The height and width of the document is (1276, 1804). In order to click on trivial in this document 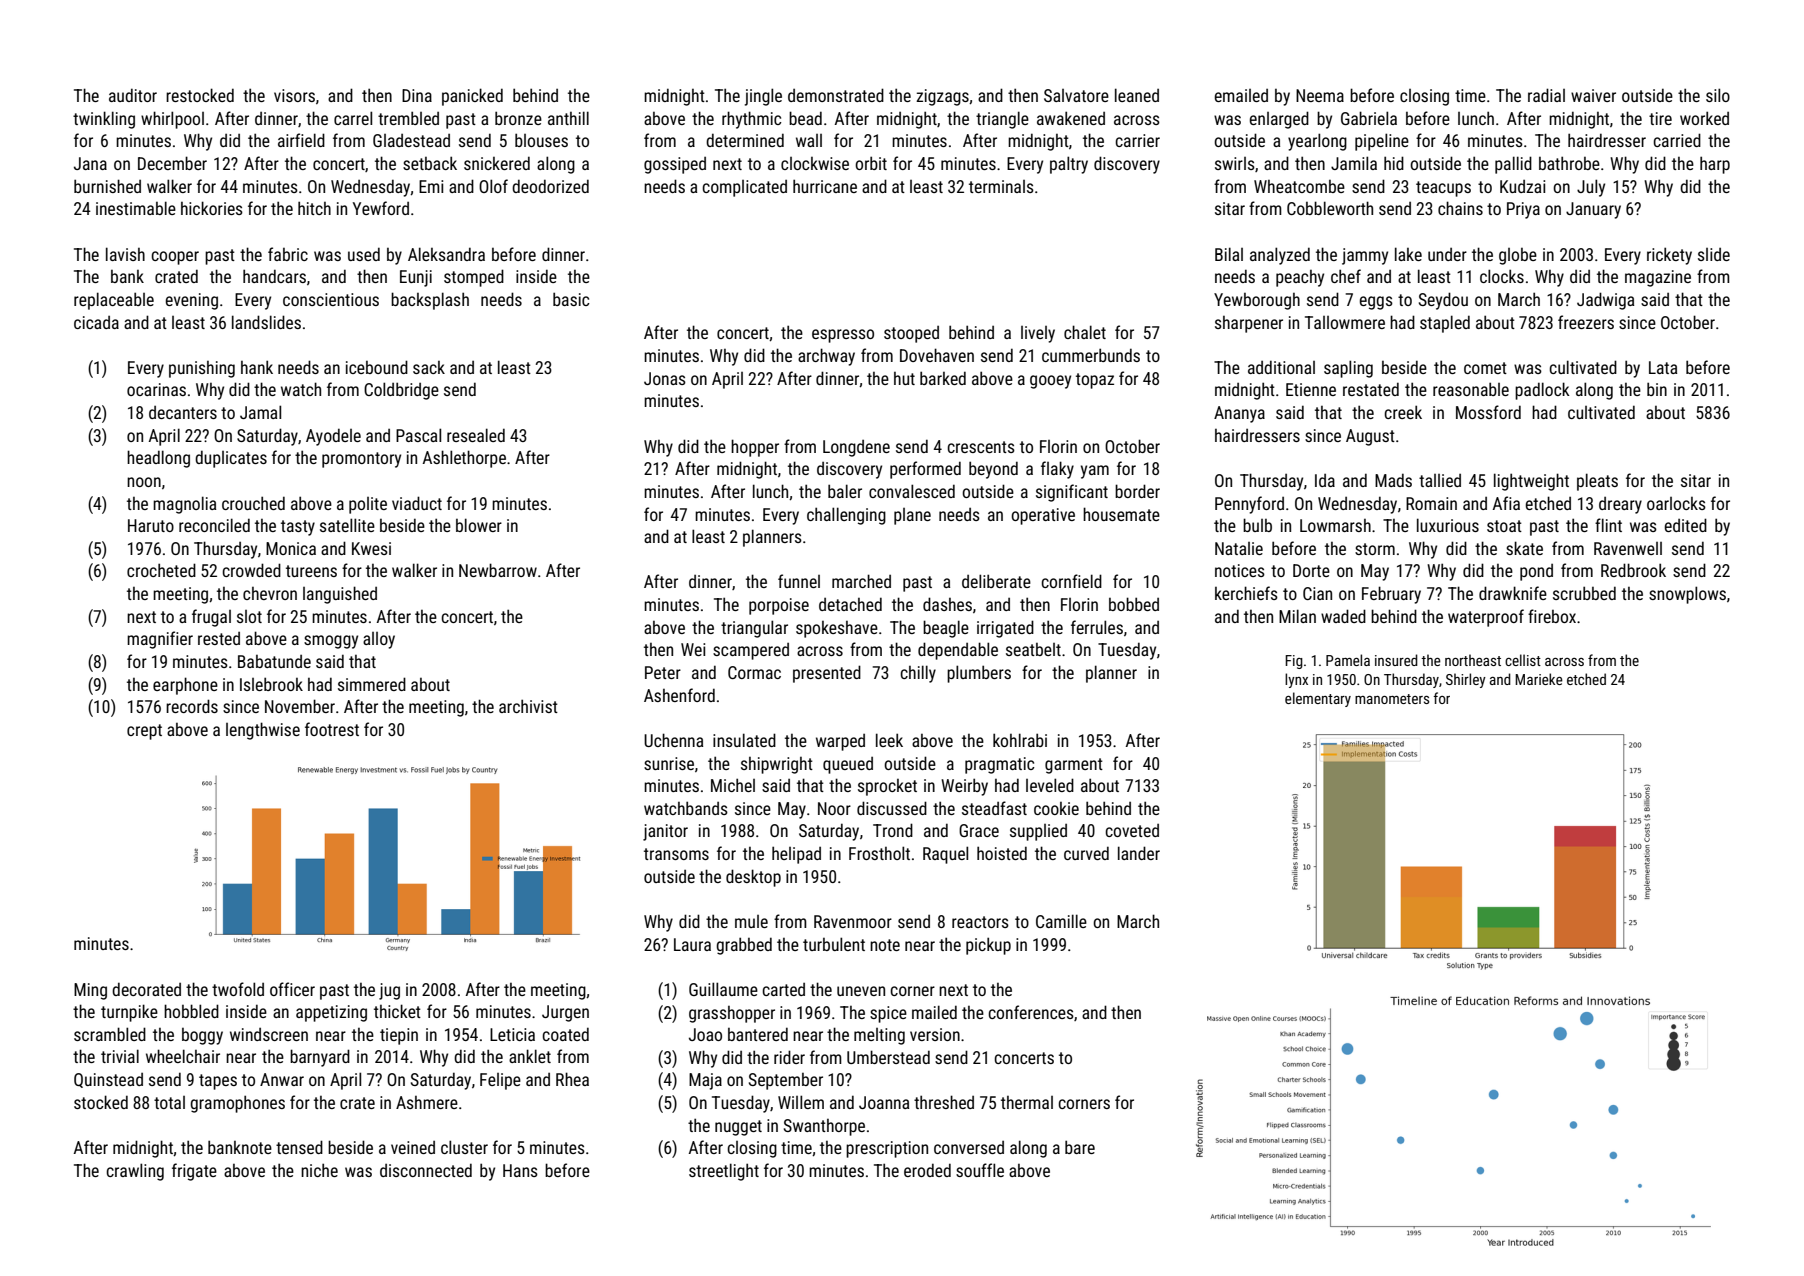, I will do `click(120, 1056)`.
